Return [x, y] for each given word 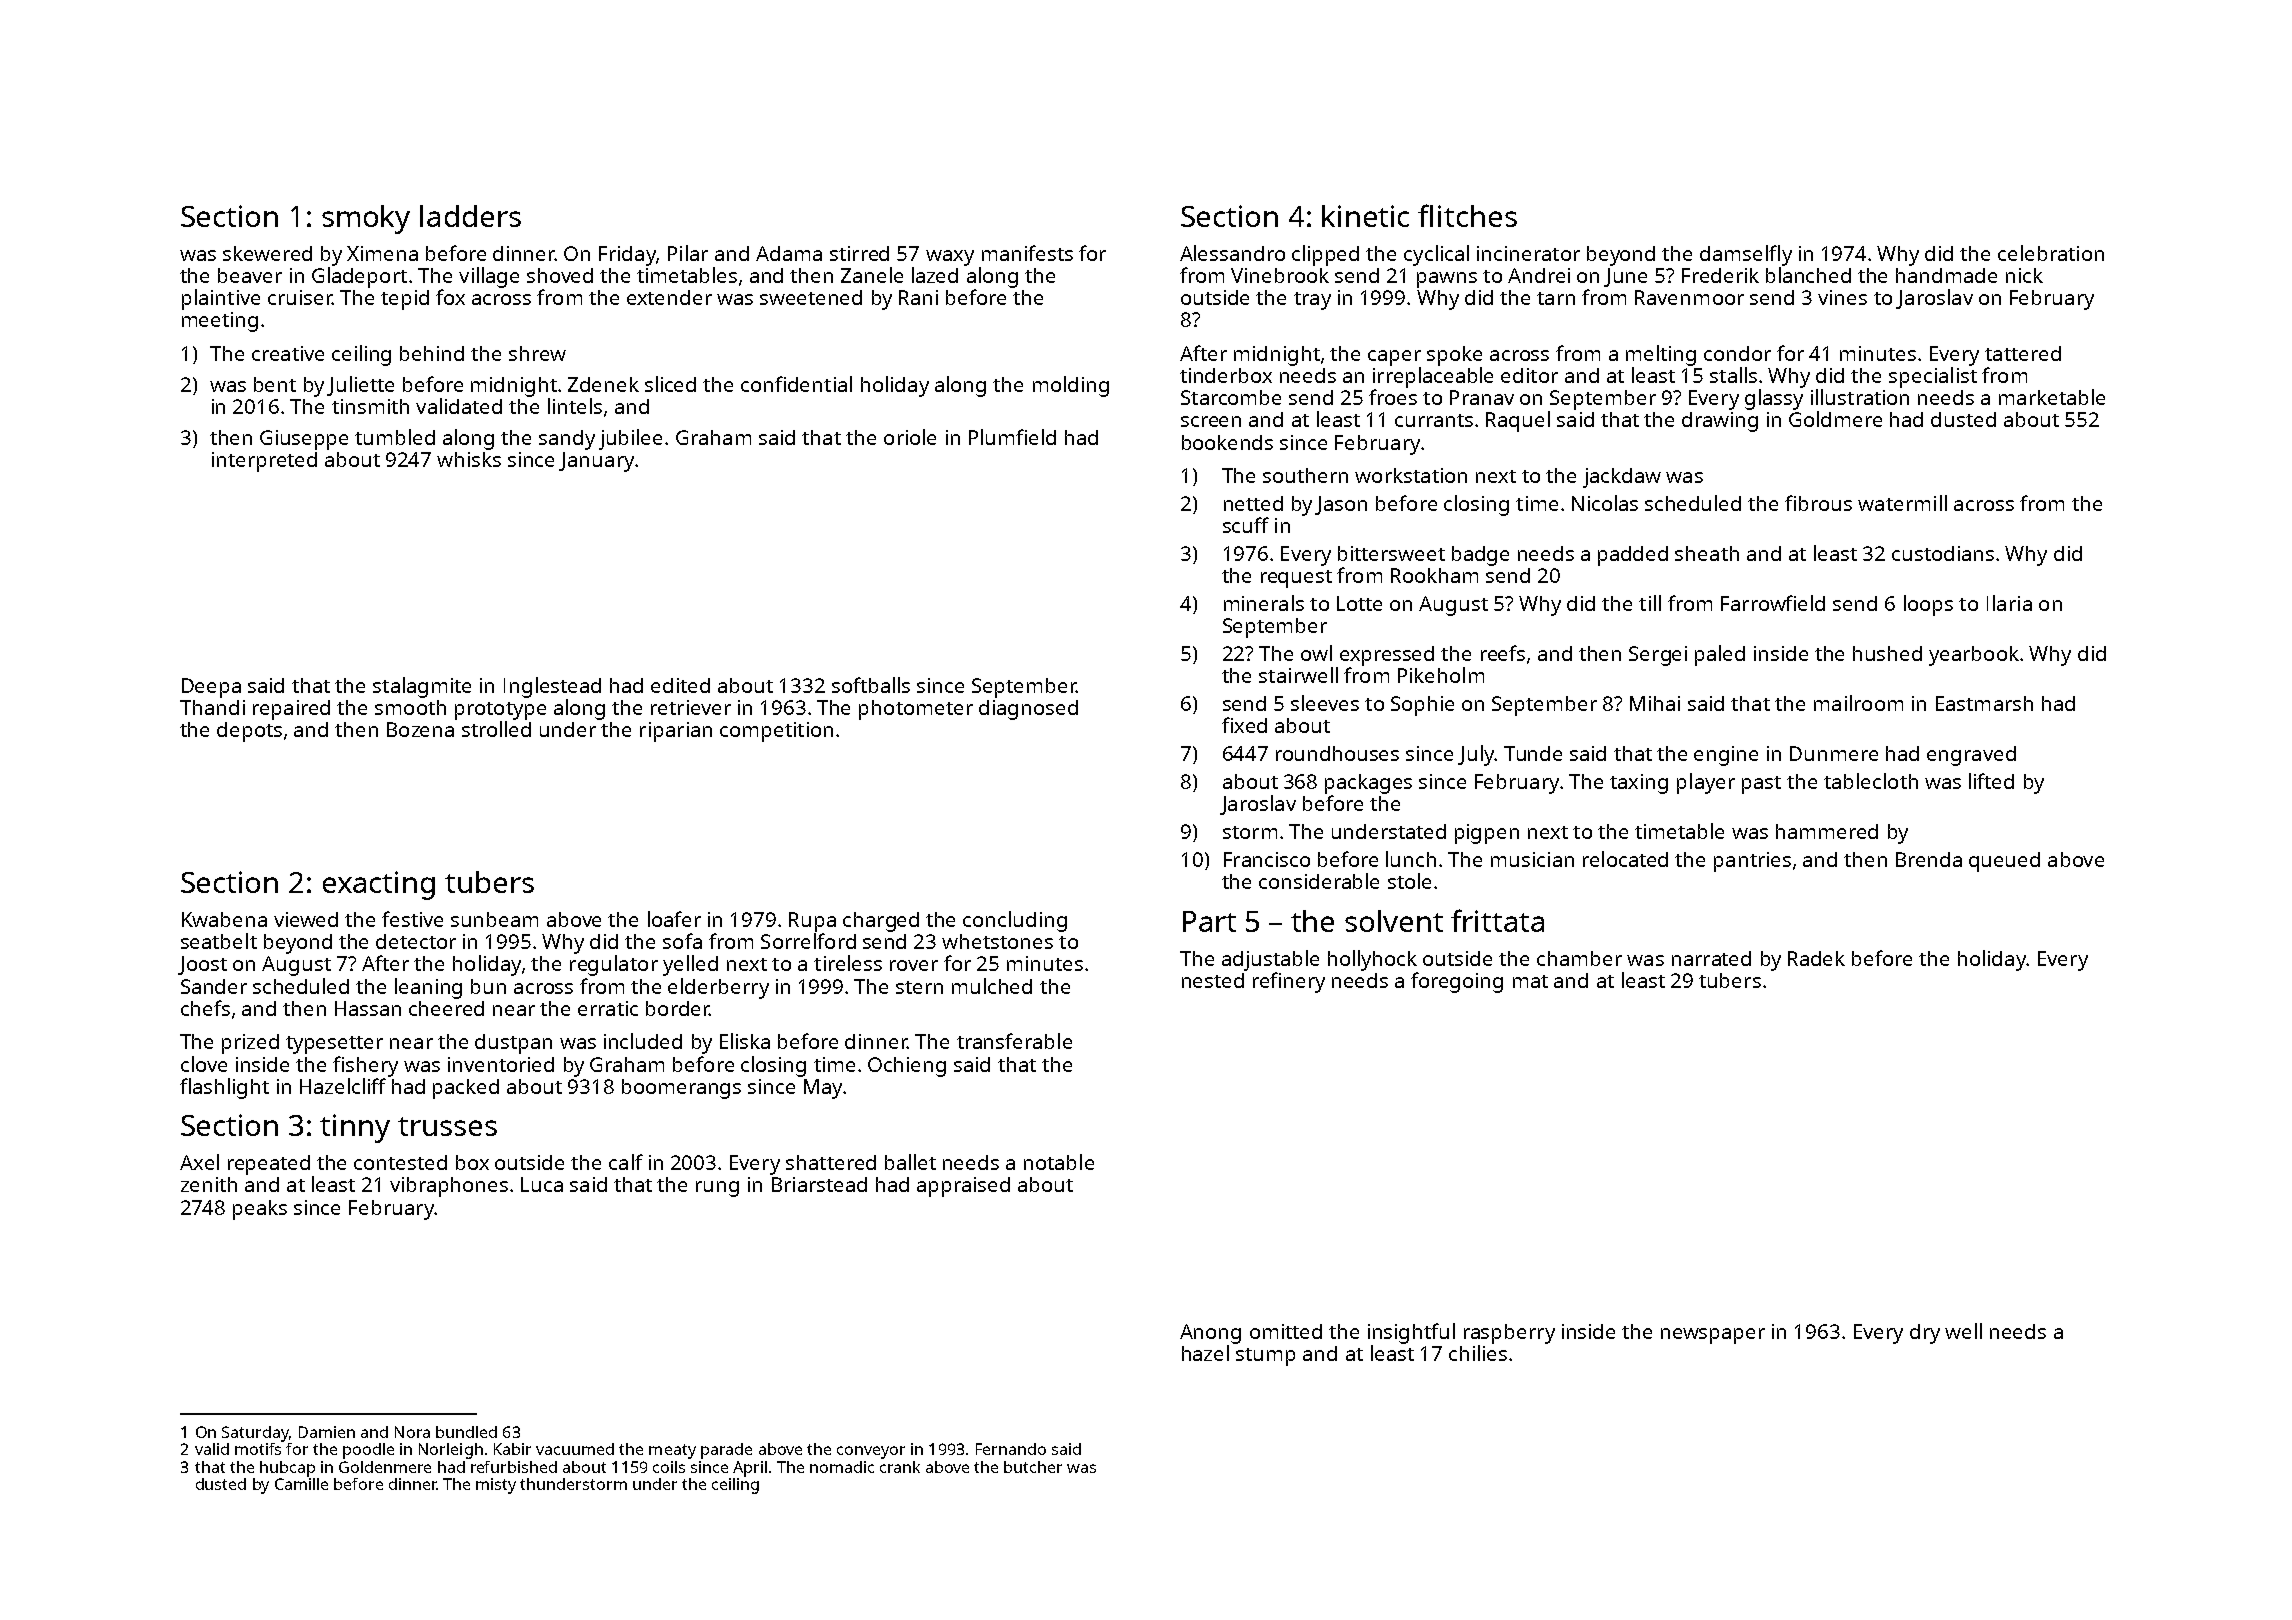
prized [250, 1044]
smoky [366, 219]
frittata [1497, 920]
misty [496, 1486]
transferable [1014, 1041]
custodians [1943, 553]
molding [1071, 386]
